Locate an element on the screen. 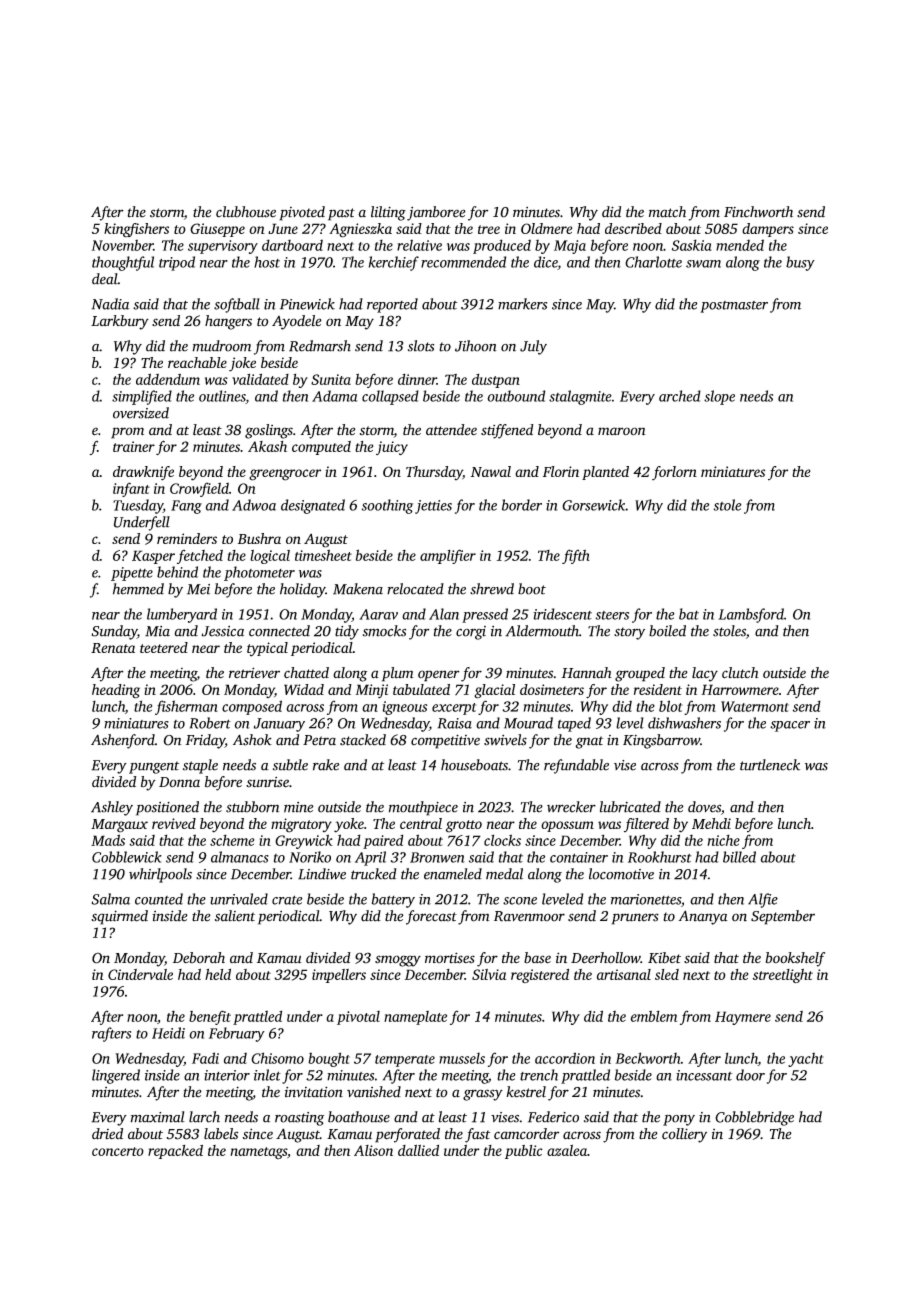  postmaster is located at coordinates (734, 307).
